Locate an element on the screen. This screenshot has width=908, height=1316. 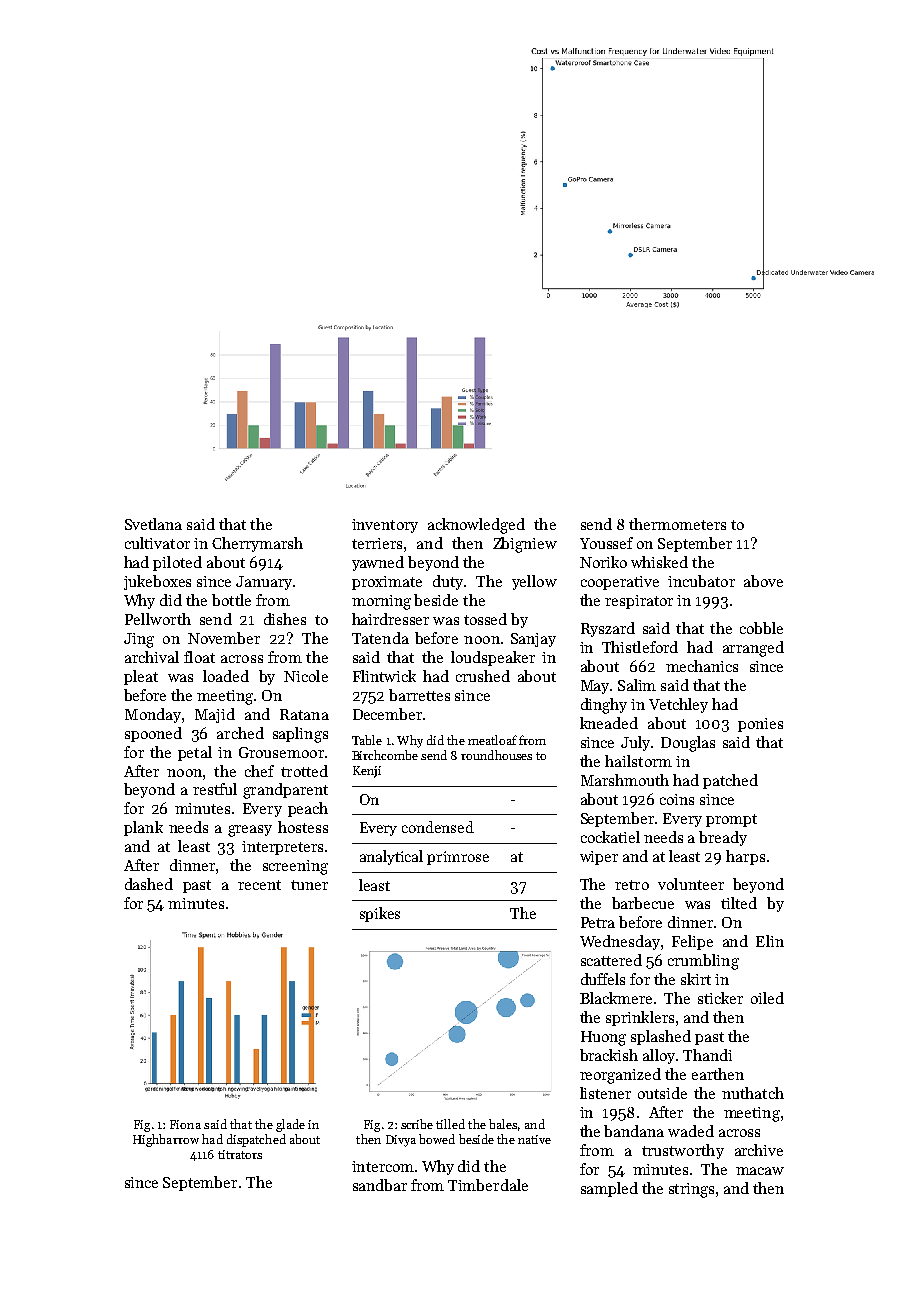
crushed is located at coordinates (483, 676).
